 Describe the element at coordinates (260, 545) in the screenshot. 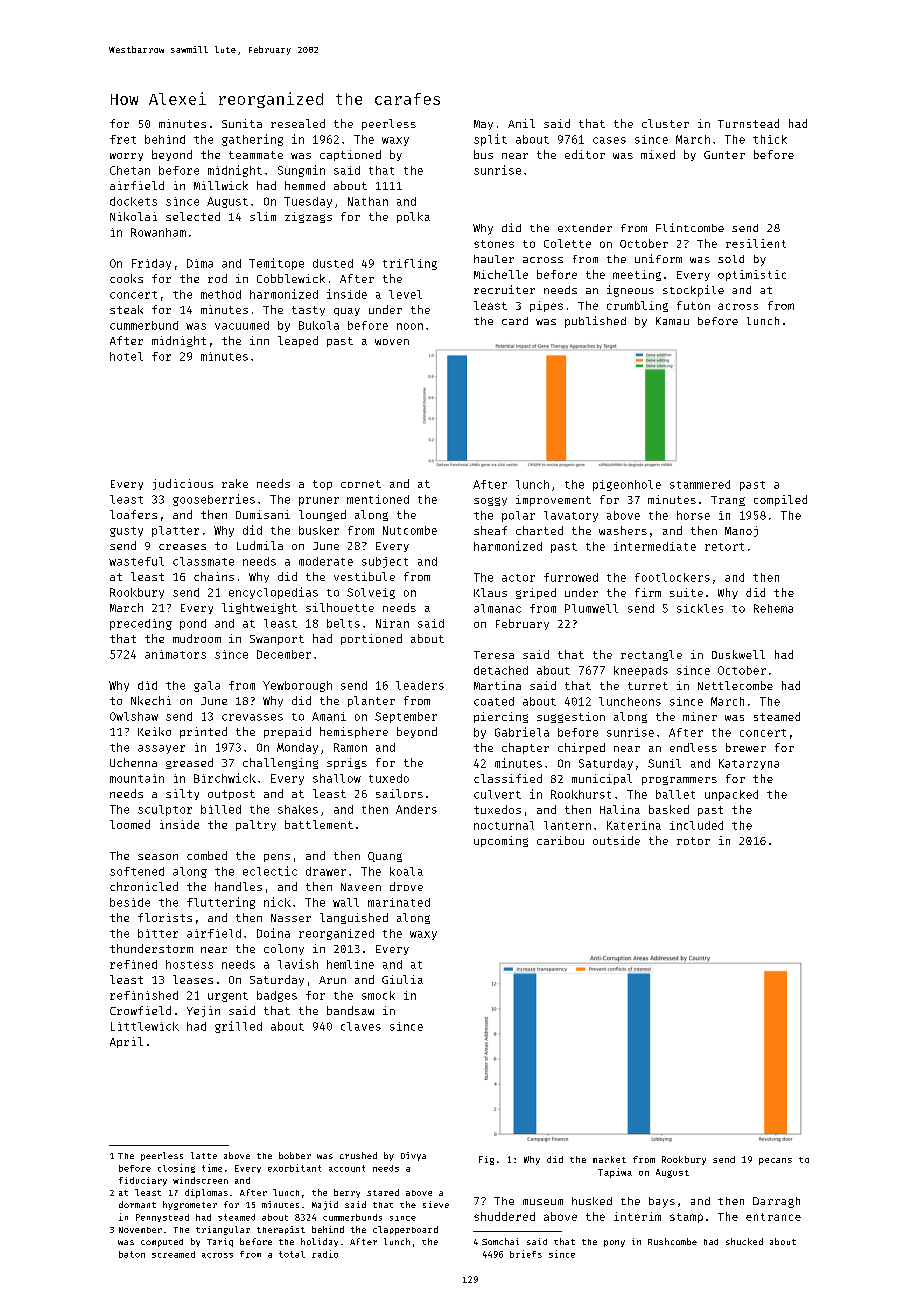

I see `Ludmila` at that location.
